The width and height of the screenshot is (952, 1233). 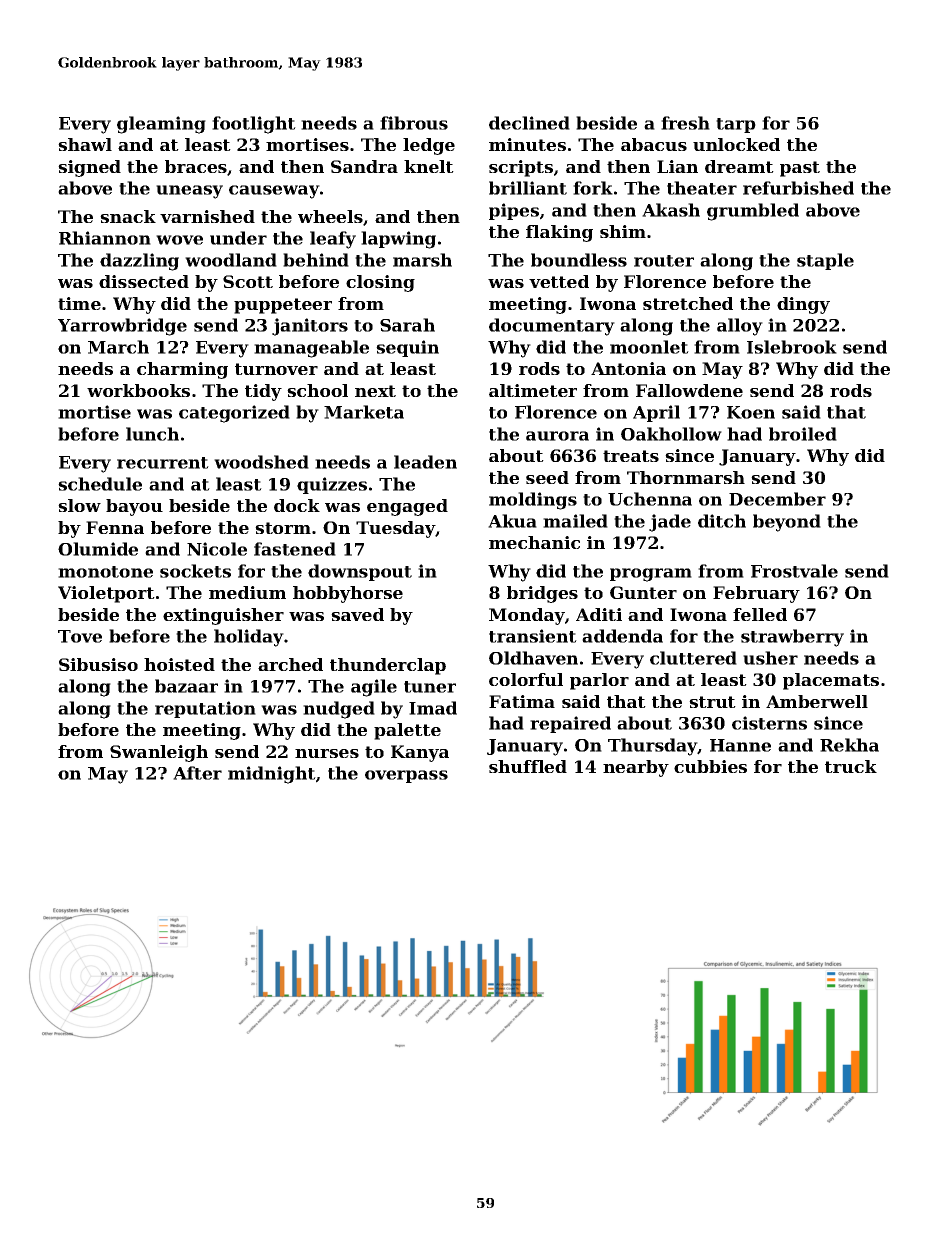 I want to click on Frostvale, so click(x=794, y=571).
